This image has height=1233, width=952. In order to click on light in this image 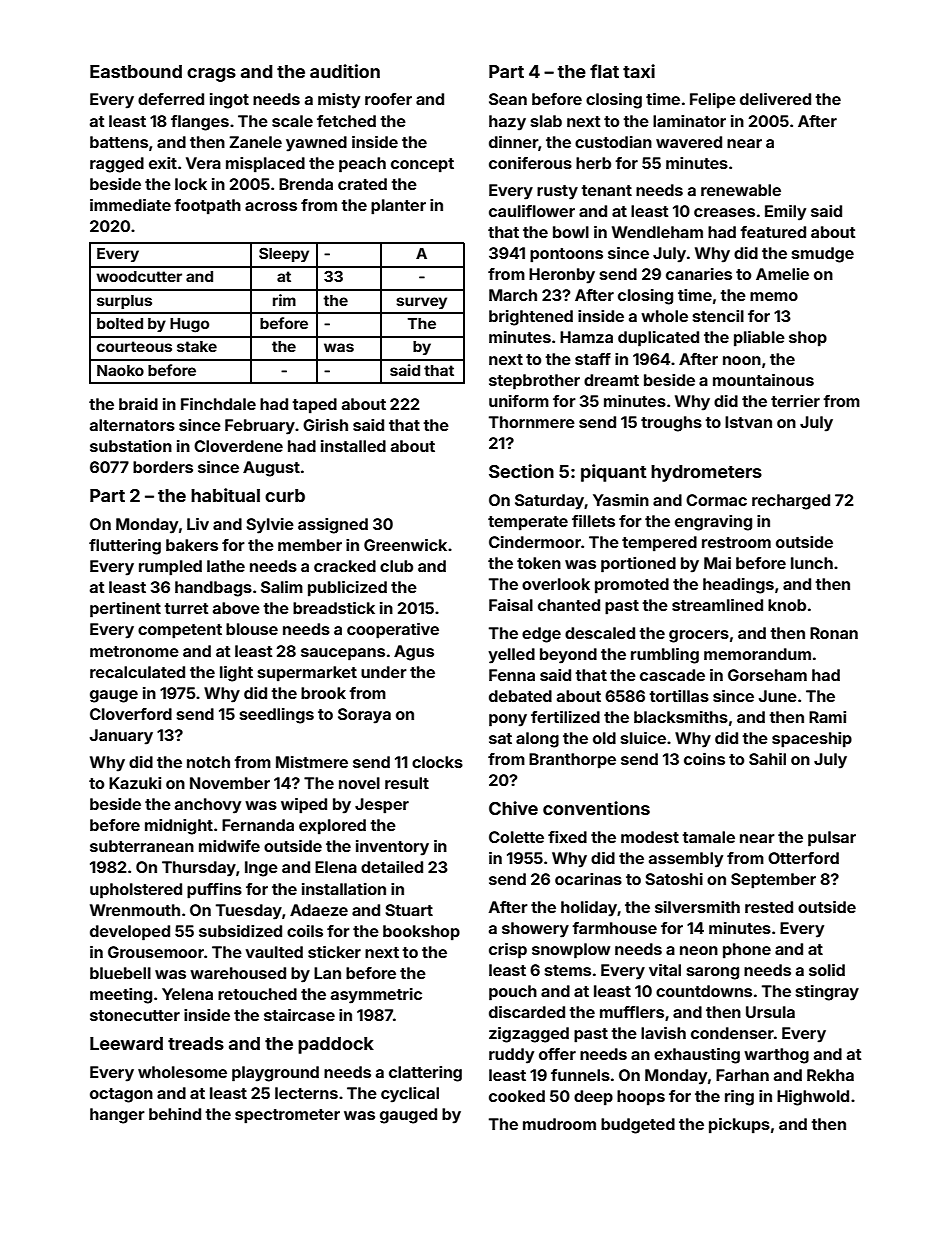, I will do `click(236, 674)`.
